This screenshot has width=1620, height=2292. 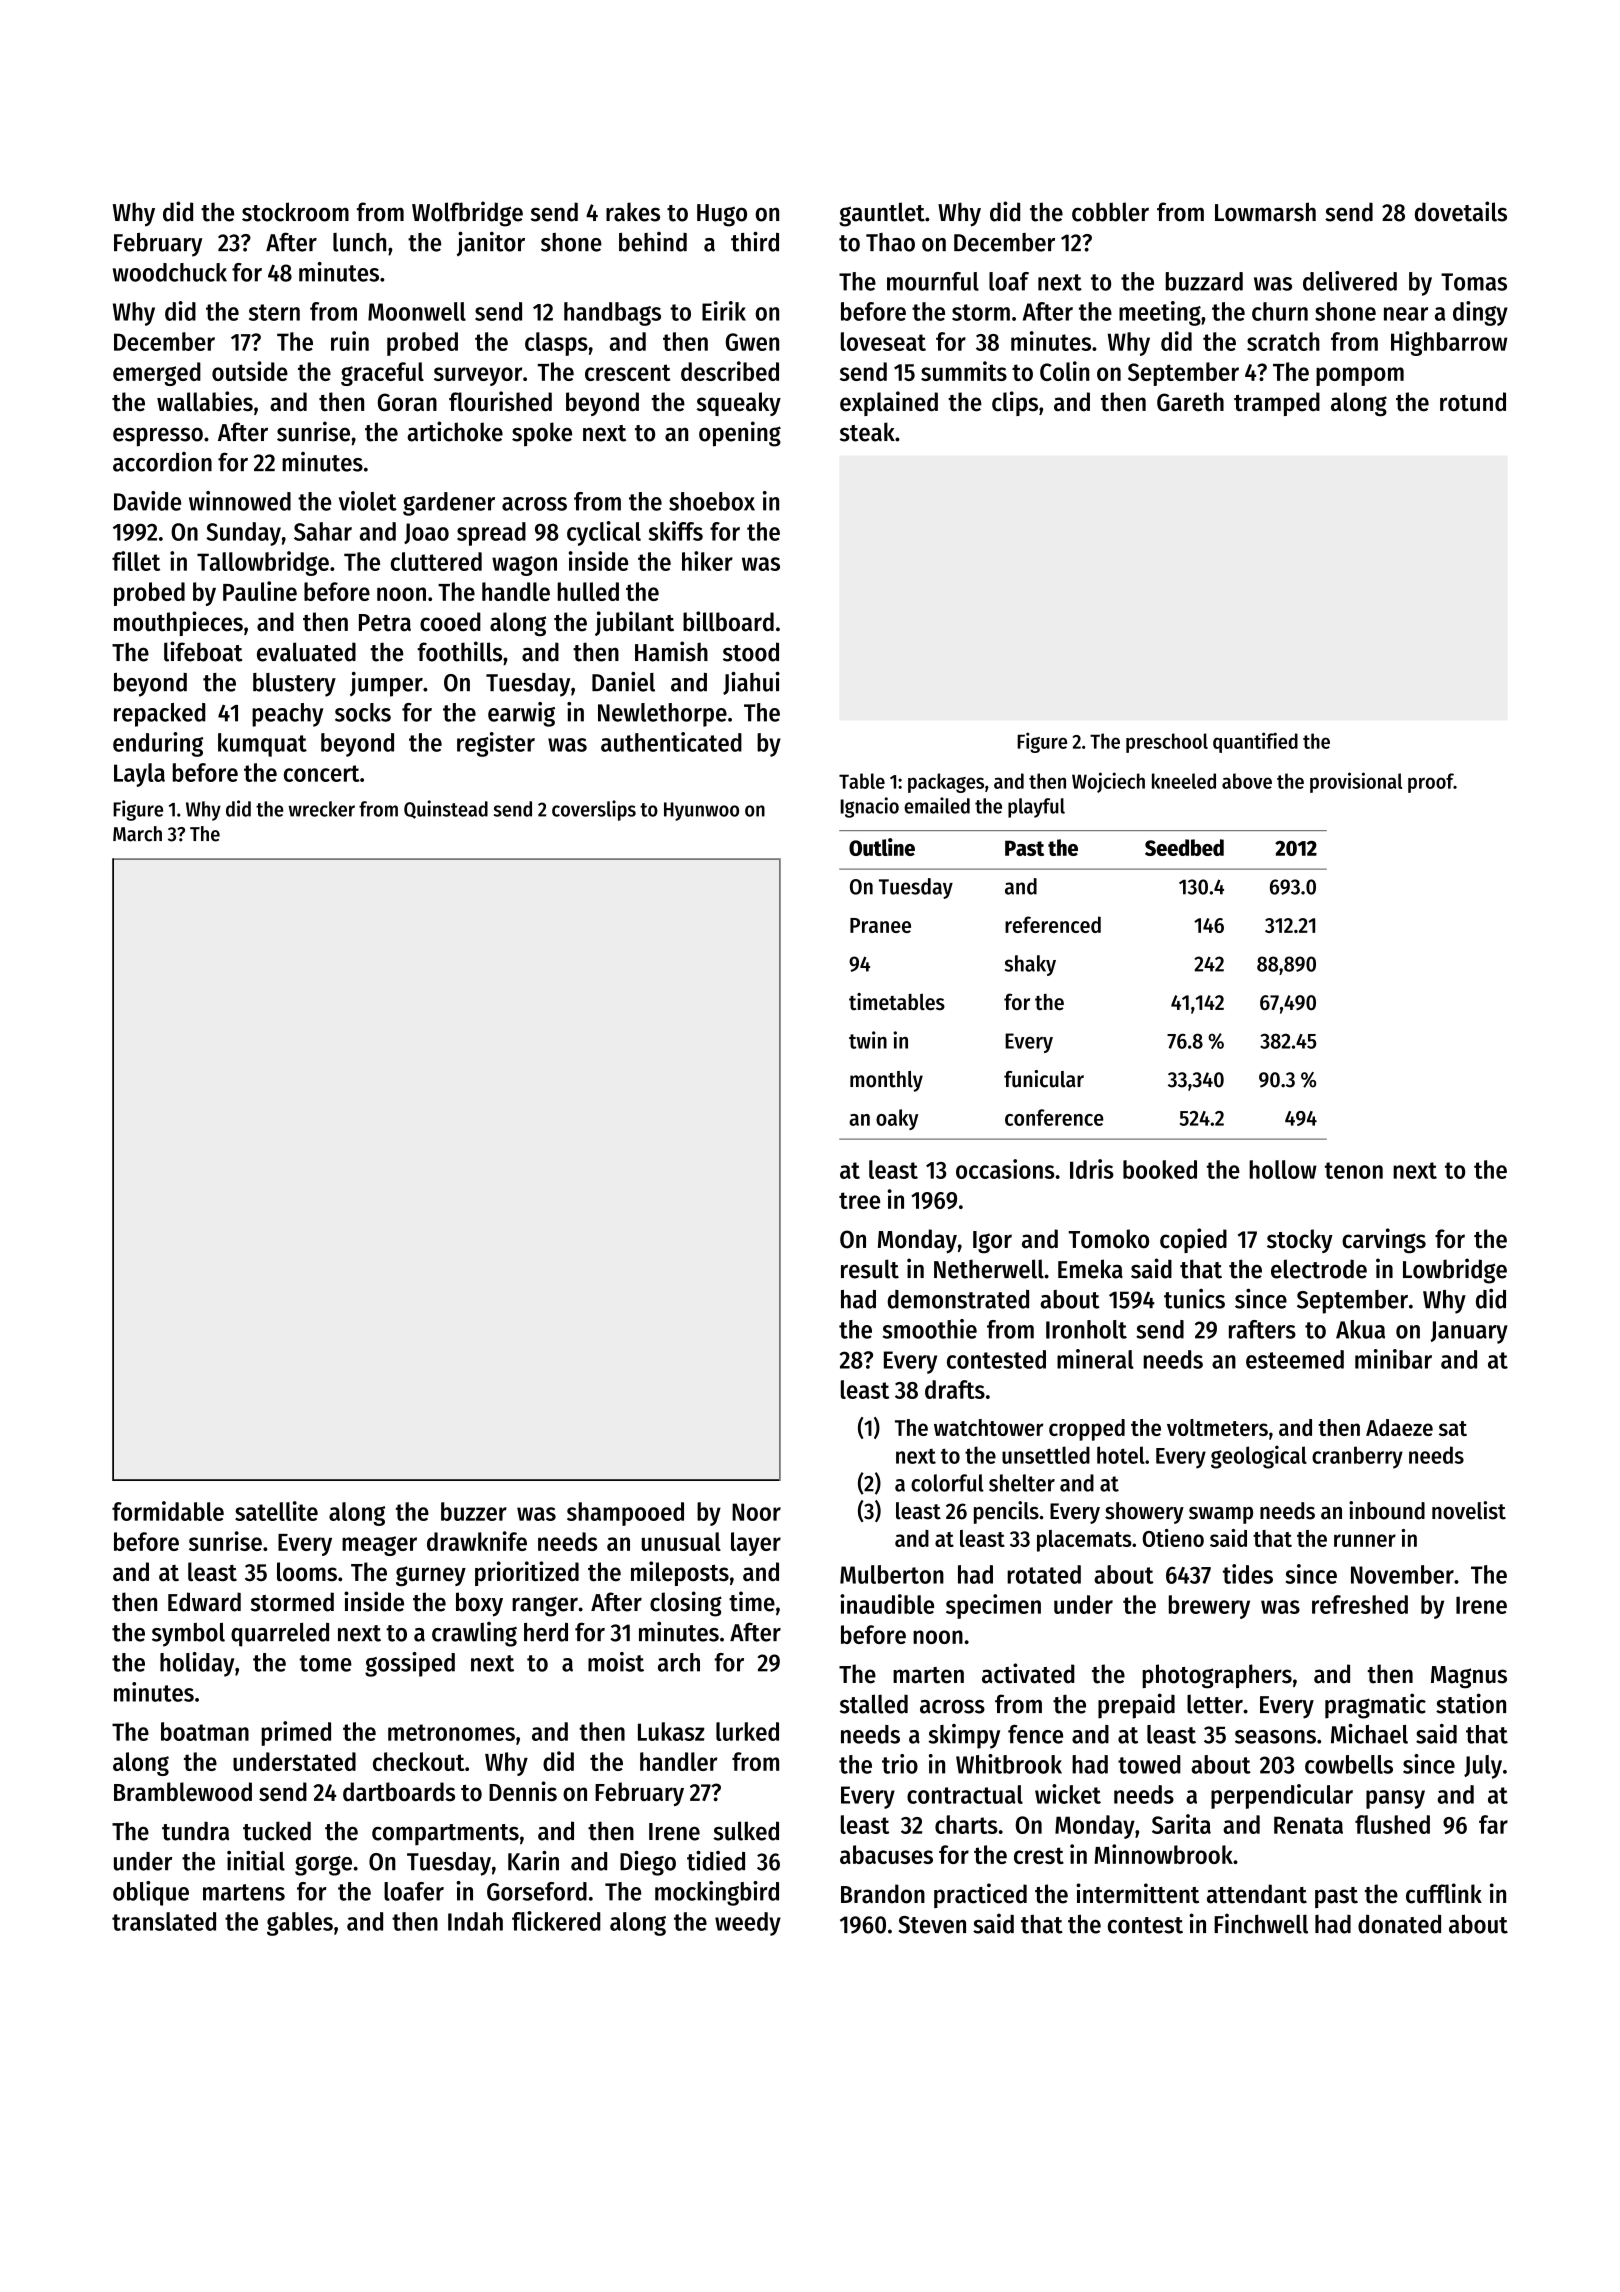 I want to click on concert, so click(x=322, y=773).
